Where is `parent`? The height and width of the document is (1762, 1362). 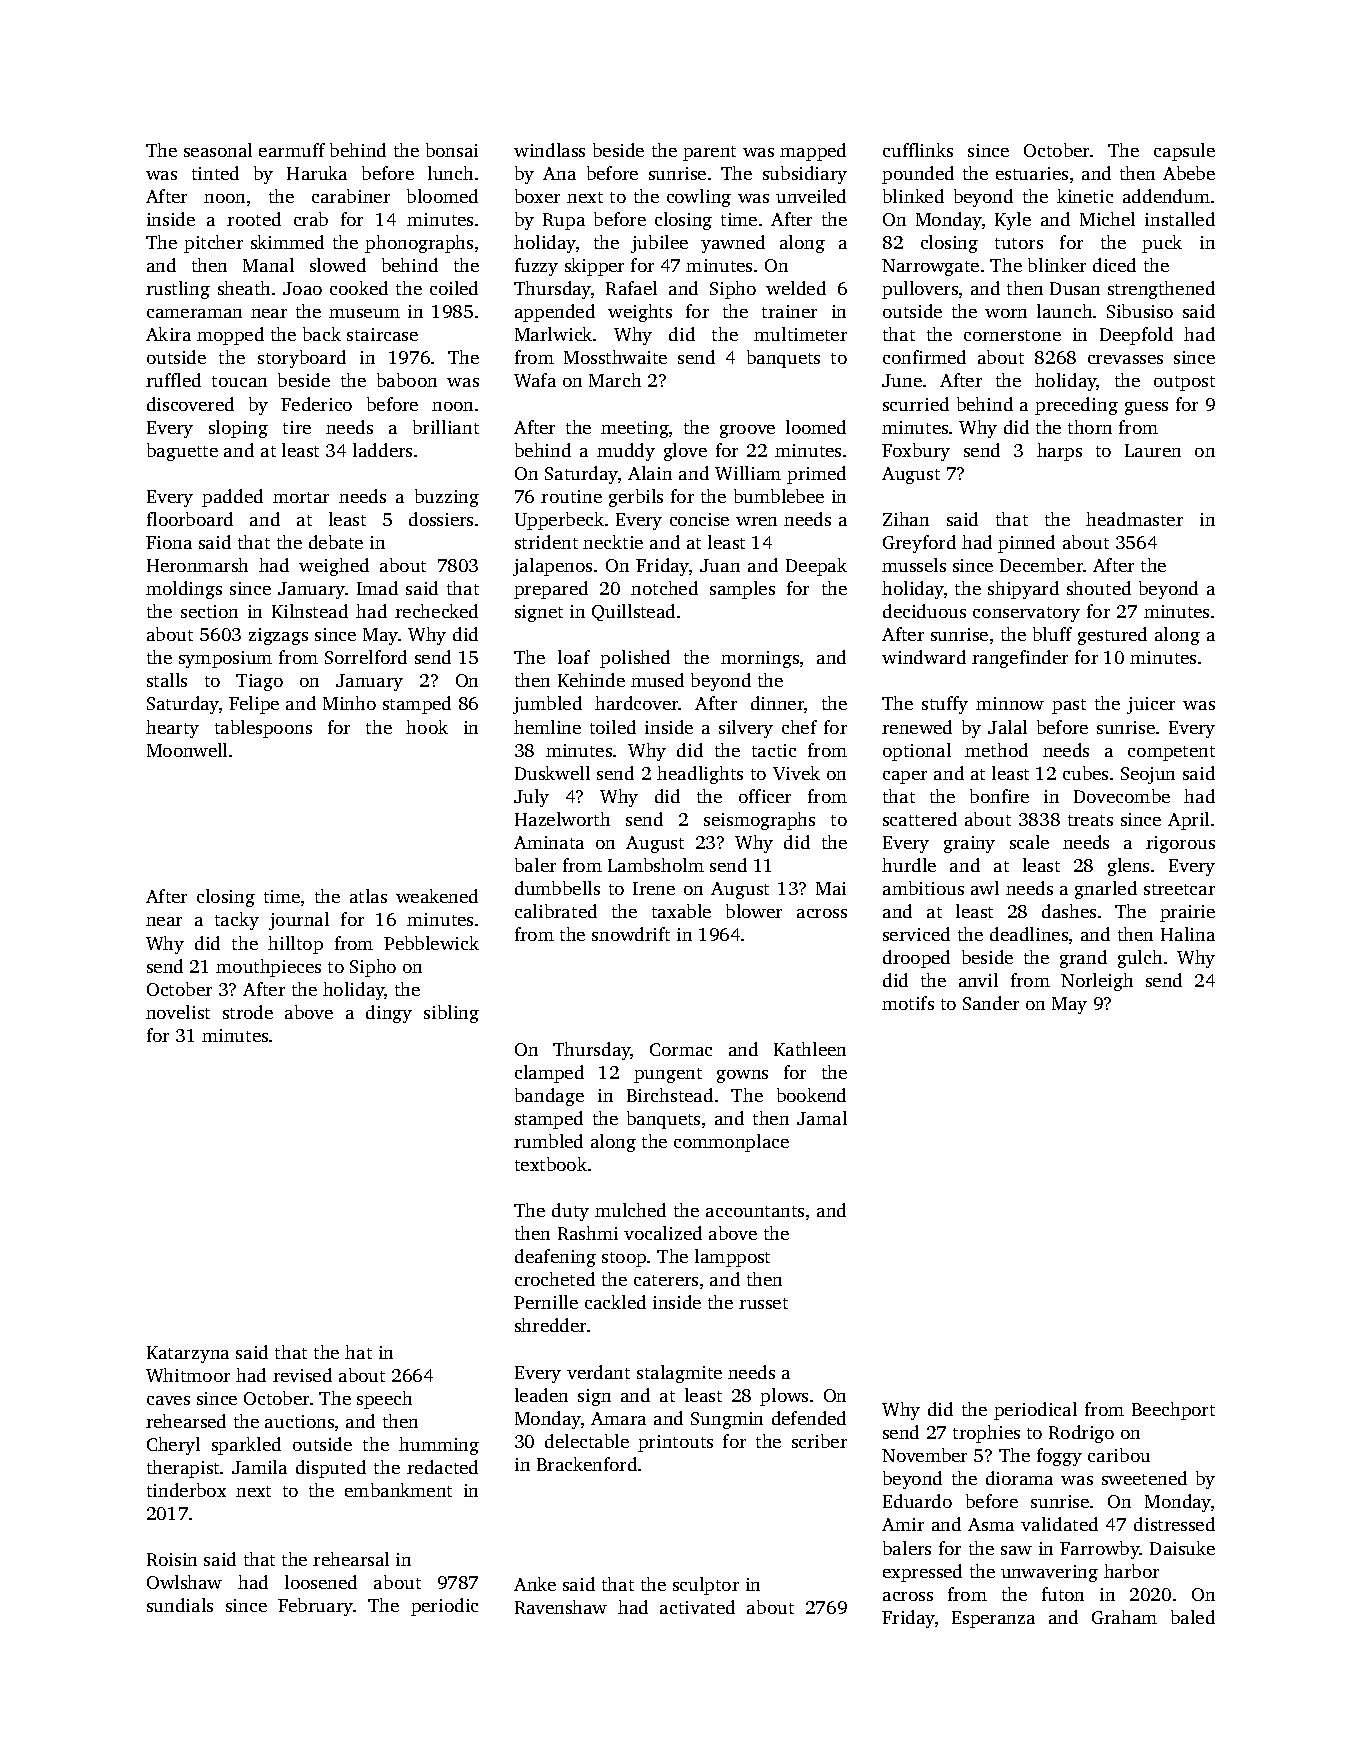
parent is located at coordinates (709, 153).
